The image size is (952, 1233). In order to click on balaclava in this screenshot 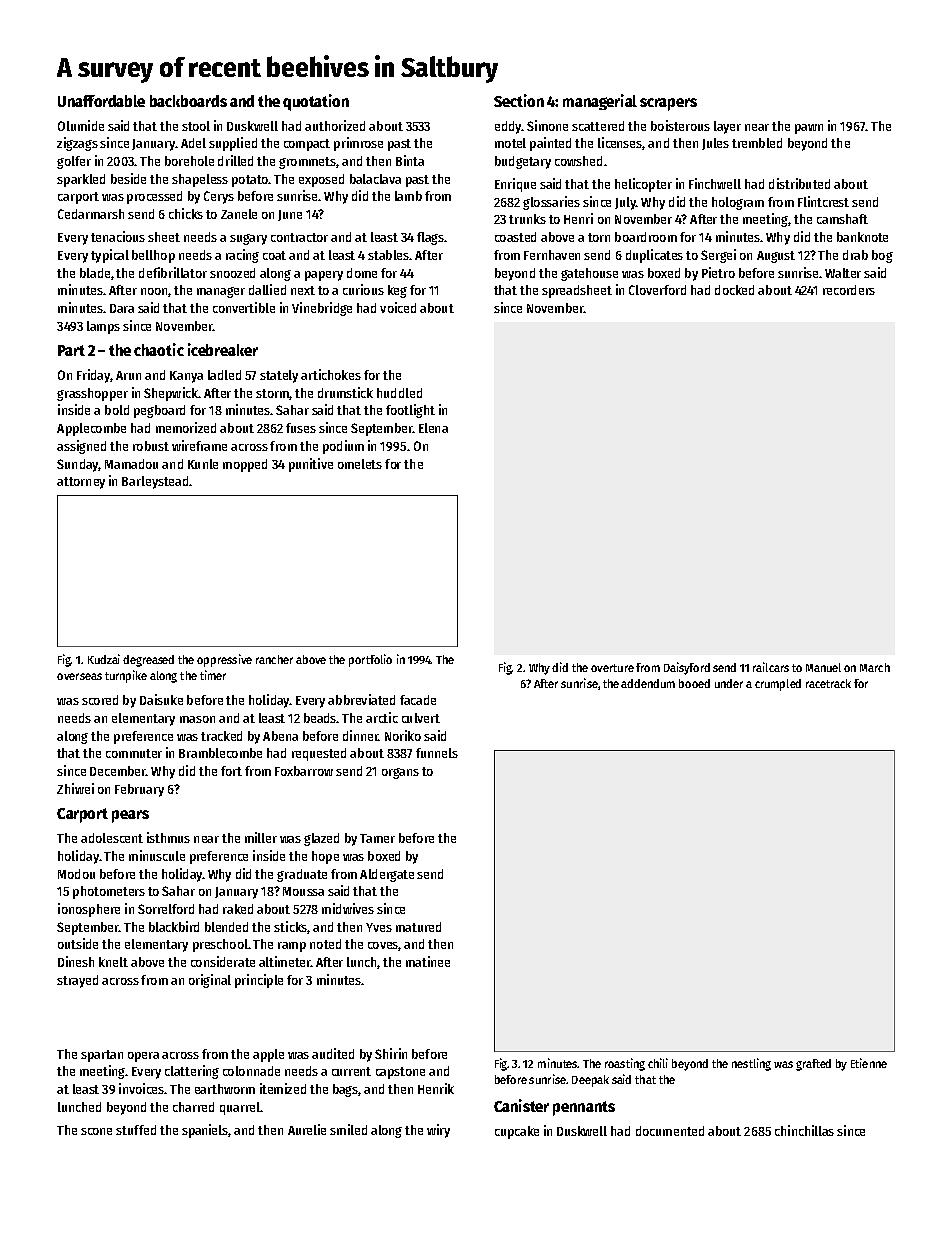, I will do `click(375, 179)`.
